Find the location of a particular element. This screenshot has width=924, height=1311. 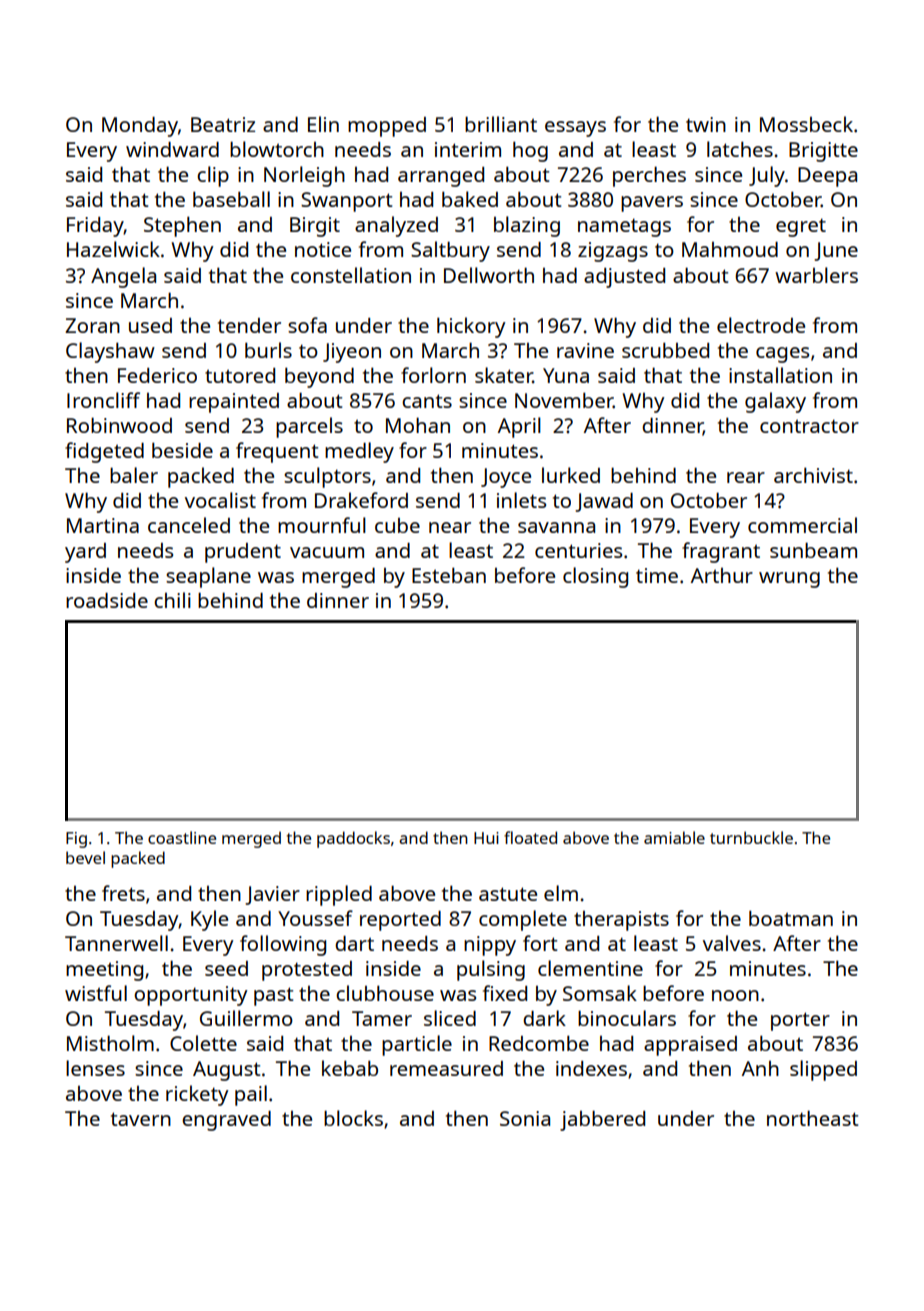

mopped is located at coordinates (387, 127).
